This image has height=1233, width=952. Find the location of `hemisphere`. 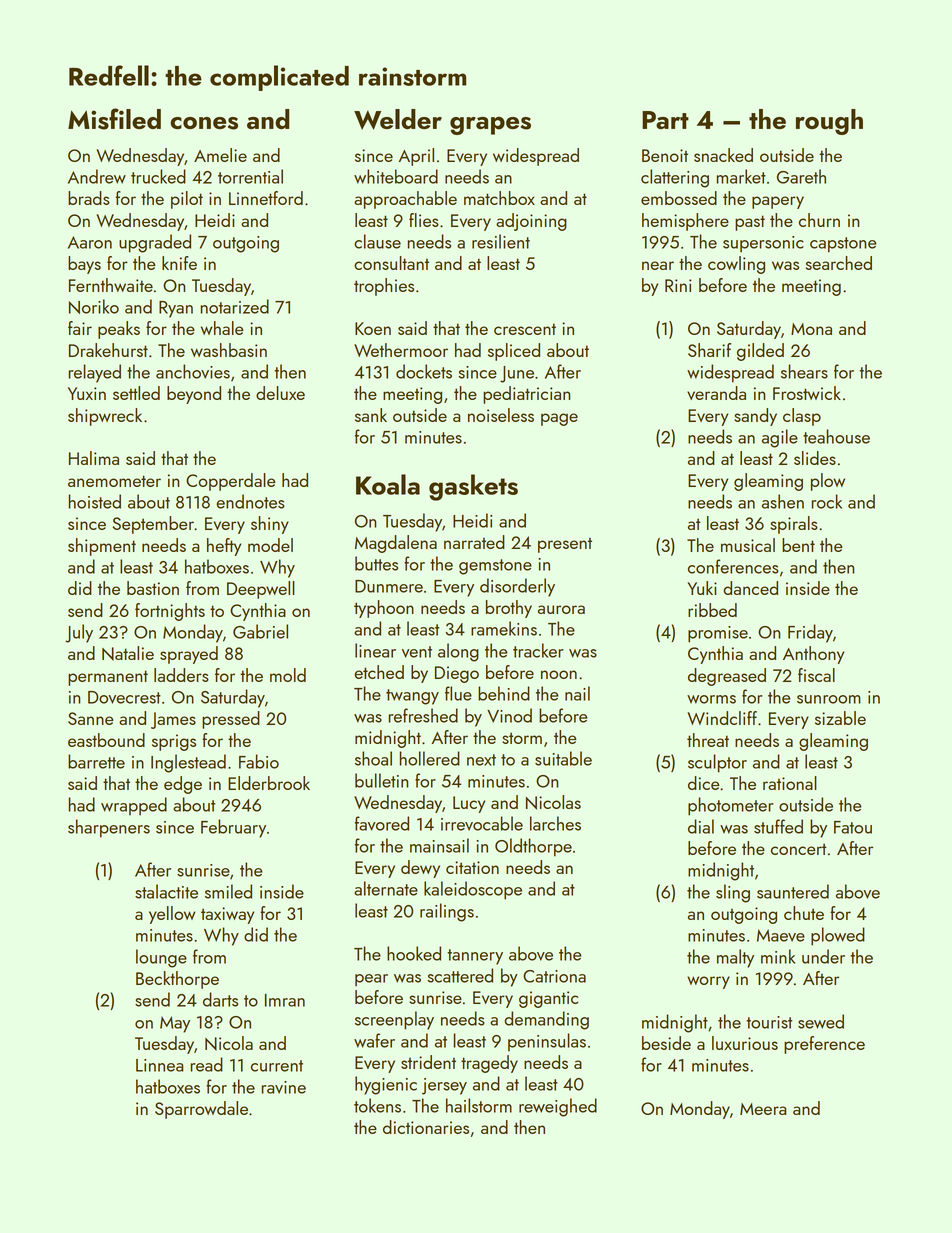

hemisphere is located at coordinates (685, 222).
